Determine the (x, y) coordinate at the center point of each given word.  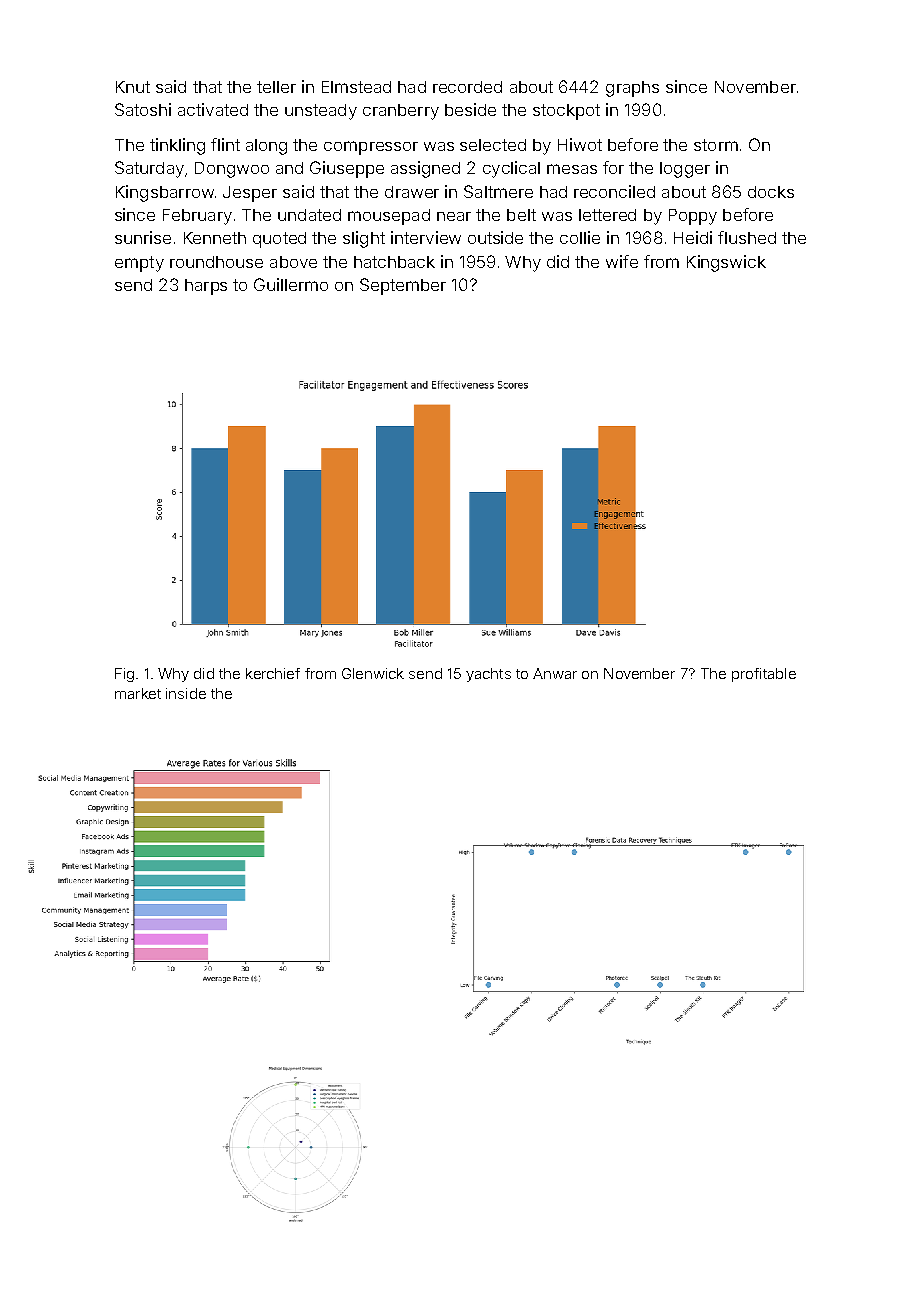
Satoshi (143, 109)
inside (186, 693)
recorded (467, 87)
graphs (632, 89)
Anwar (555, 673)
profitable (764, 675)
